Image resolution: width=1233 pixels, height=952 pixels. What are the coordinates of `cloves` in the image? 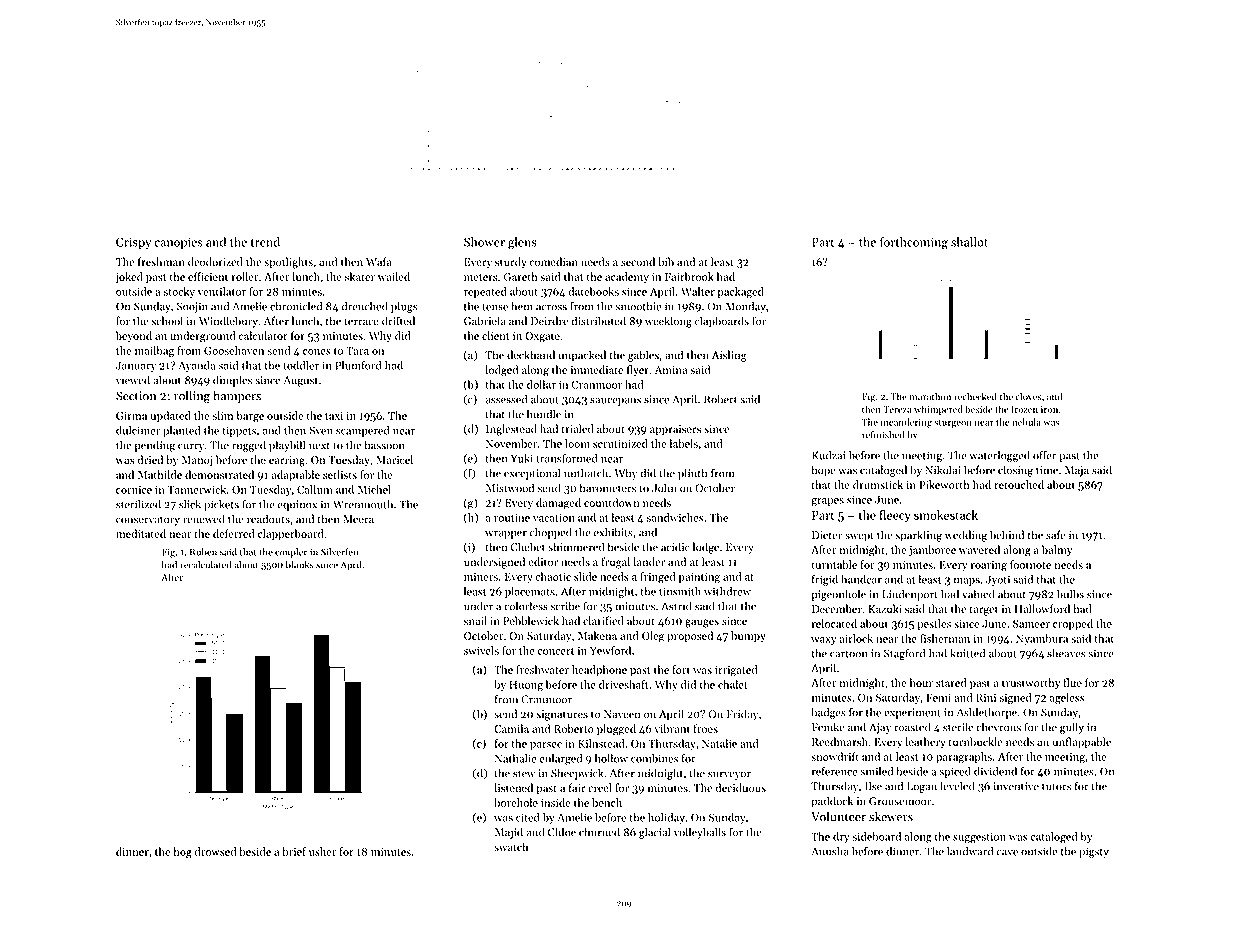 It's located at (1028, 396).
